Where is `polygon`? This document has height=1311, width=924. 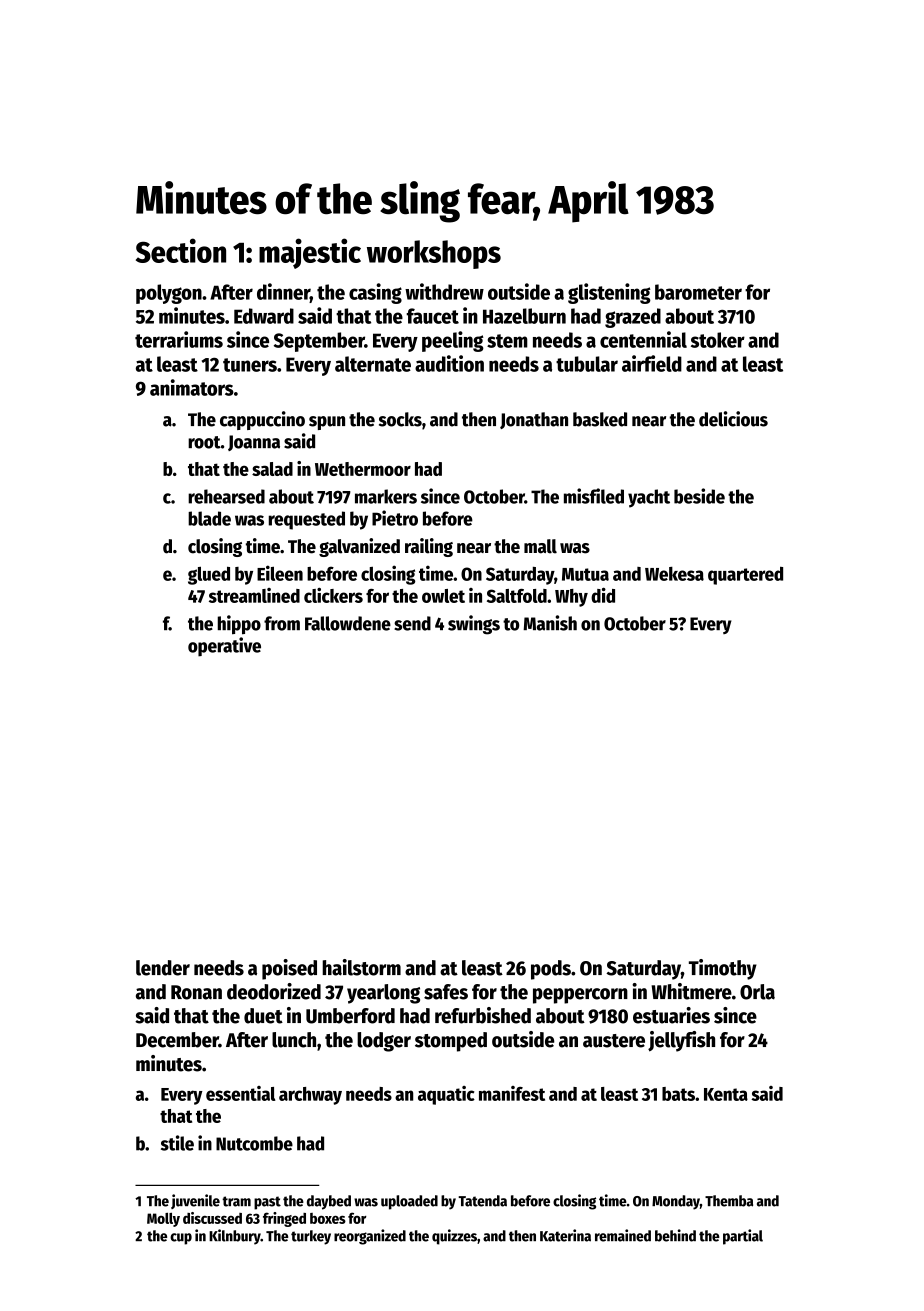
polygon is located at coordinates (169, 294).
